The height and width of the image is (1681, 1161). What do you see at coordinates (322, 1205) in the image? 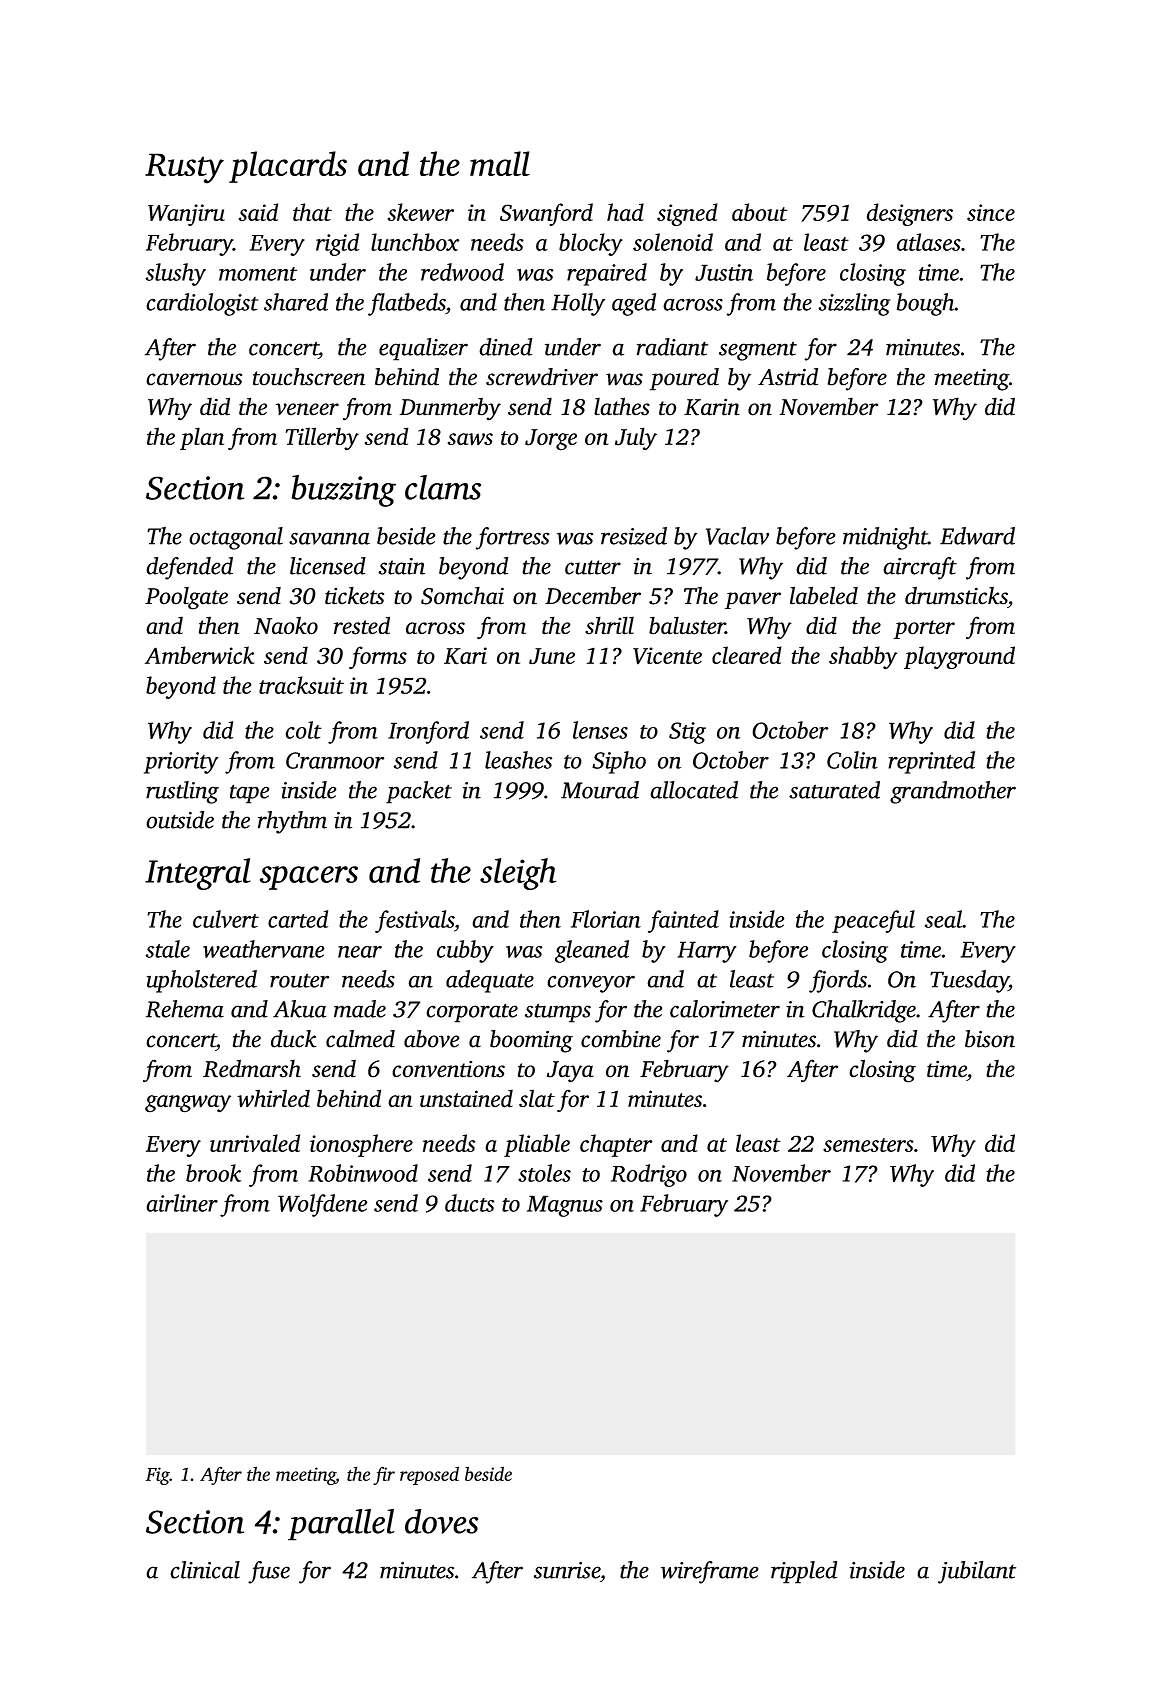
I see `Wolfdene` at bounding box center [322, 1205].
